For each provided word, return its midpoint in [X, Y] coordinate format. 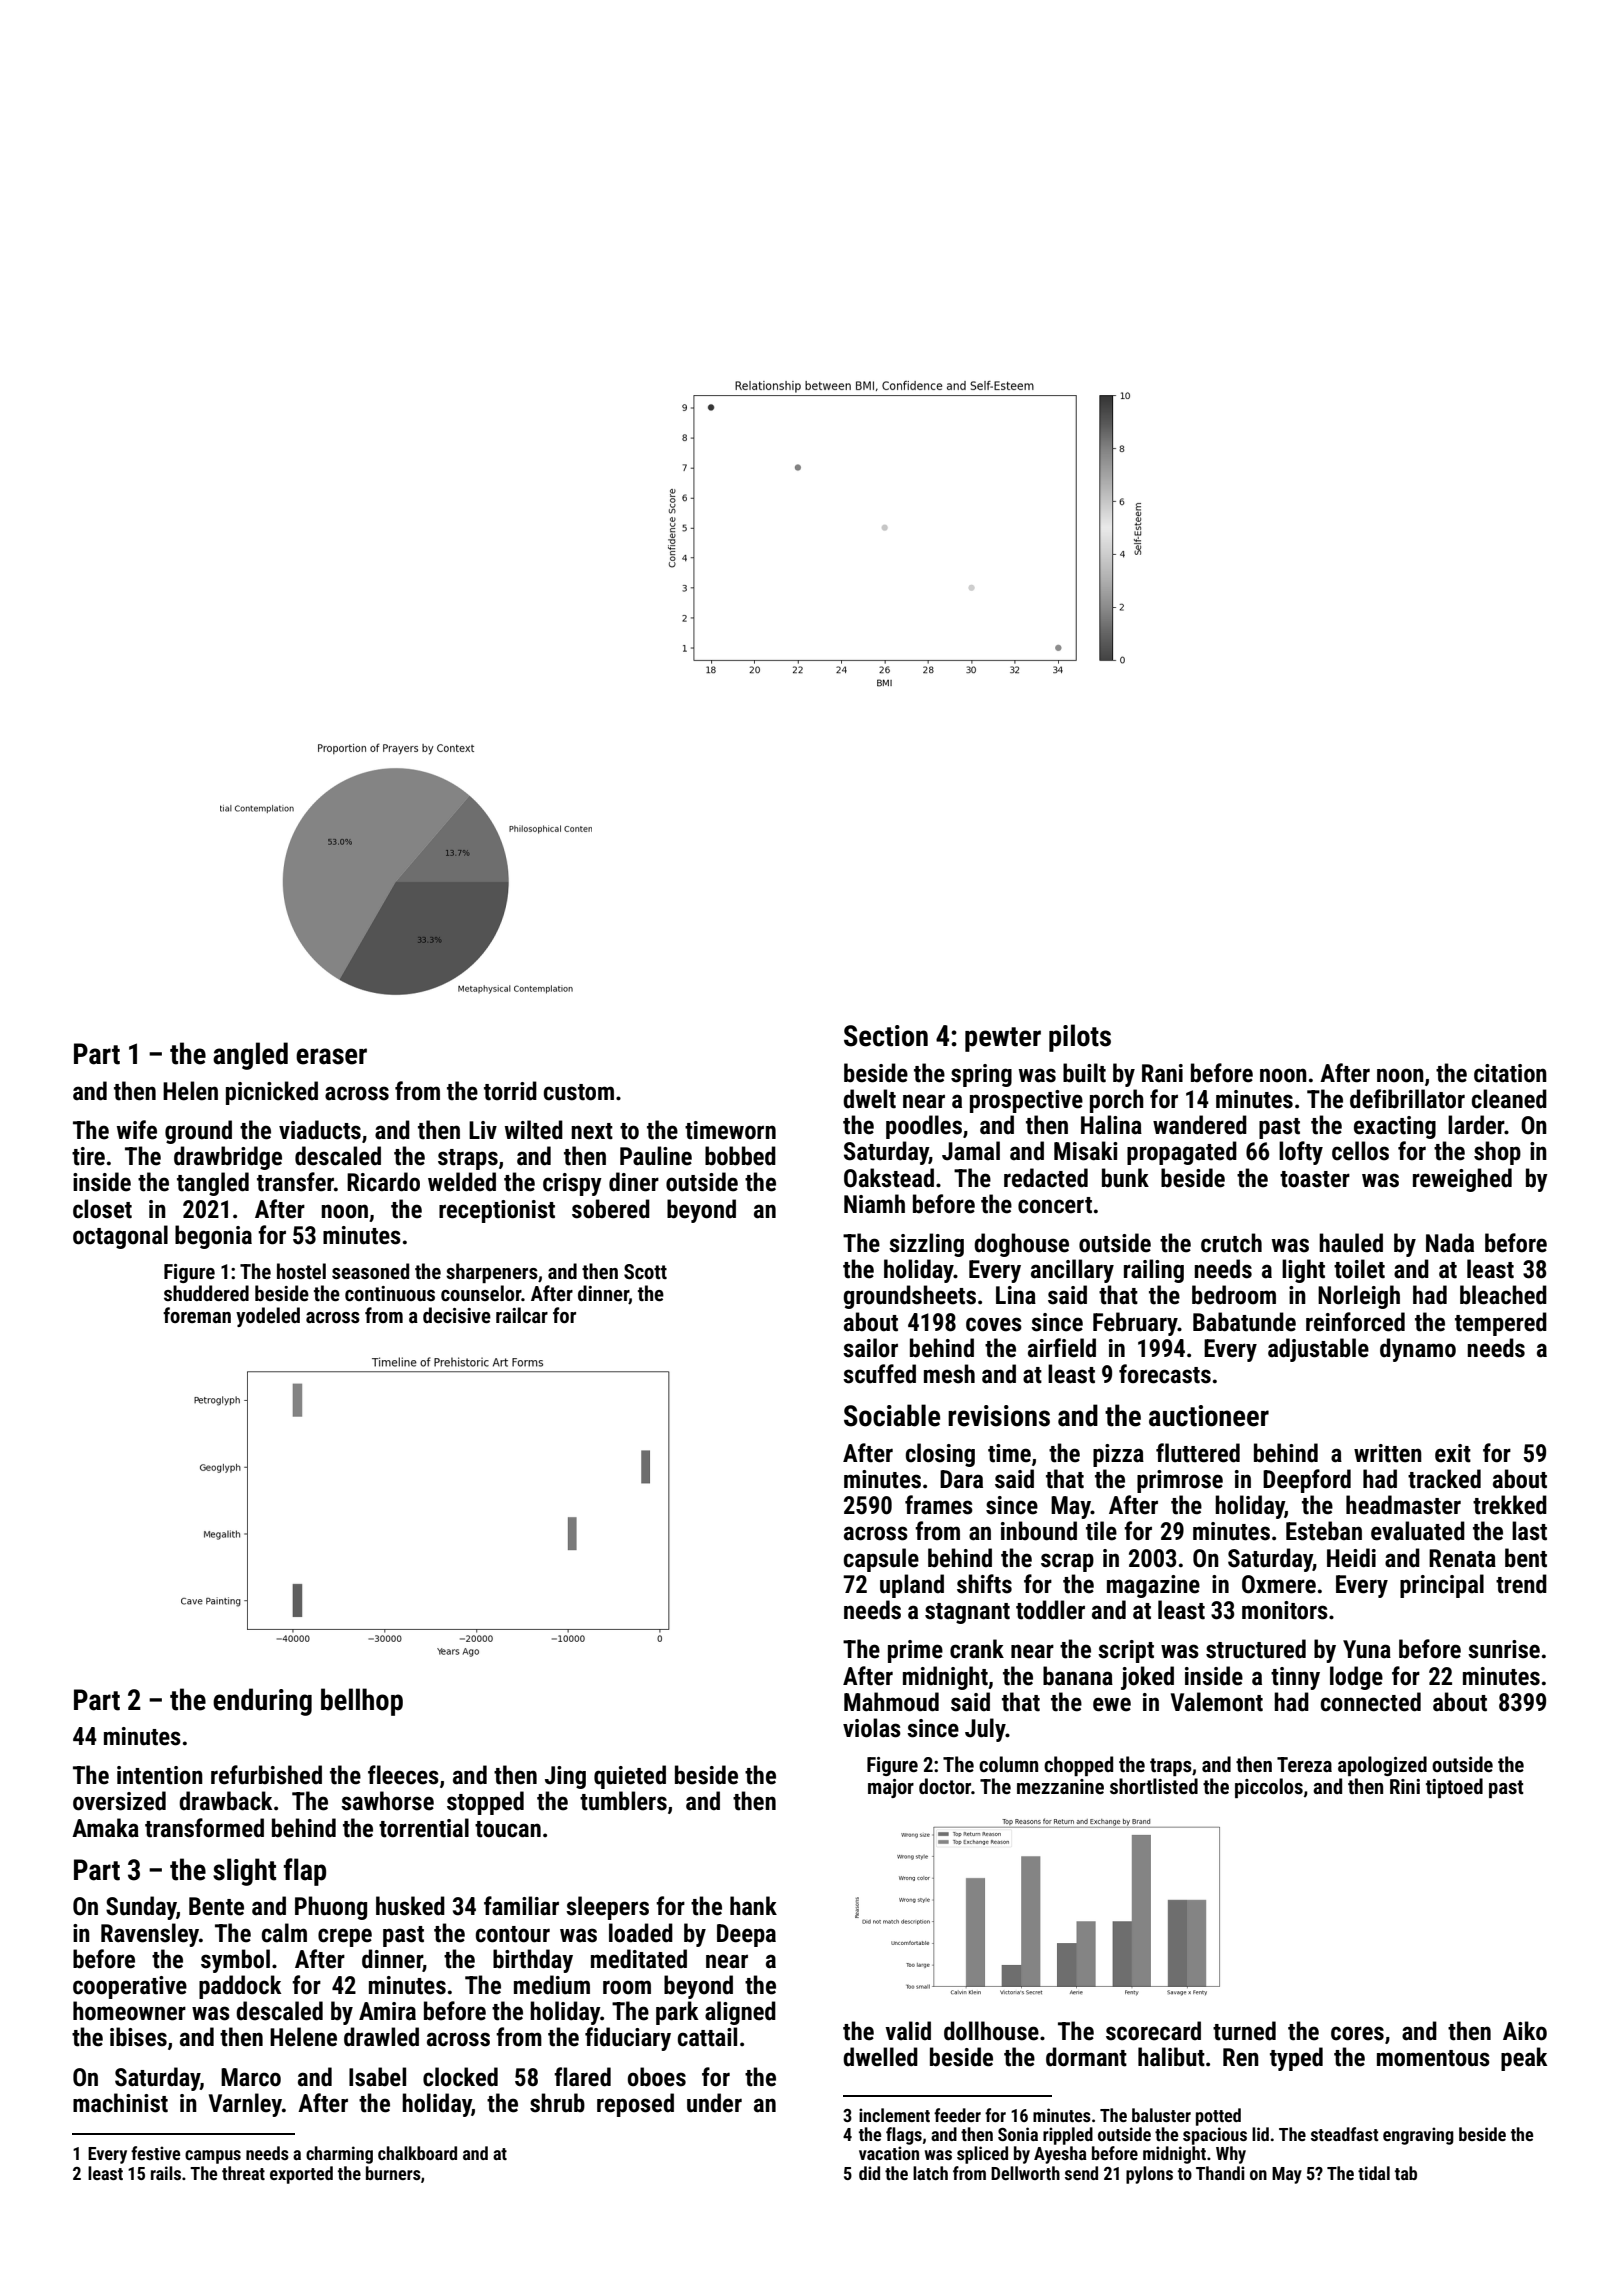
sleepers [607, 1908]
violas [872, 1728]
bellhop [362, 1702]
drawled [381, 2037]
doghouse [1021, 1245]
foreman [197, 1315]
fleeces [403, 1775]
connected [1371, 1702]
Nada [1450, 1243]
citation [1510, 1073]
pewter [1003, 1039]
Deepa [746, 1935]
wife [137, 1130]
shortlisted [1154, 1786]
